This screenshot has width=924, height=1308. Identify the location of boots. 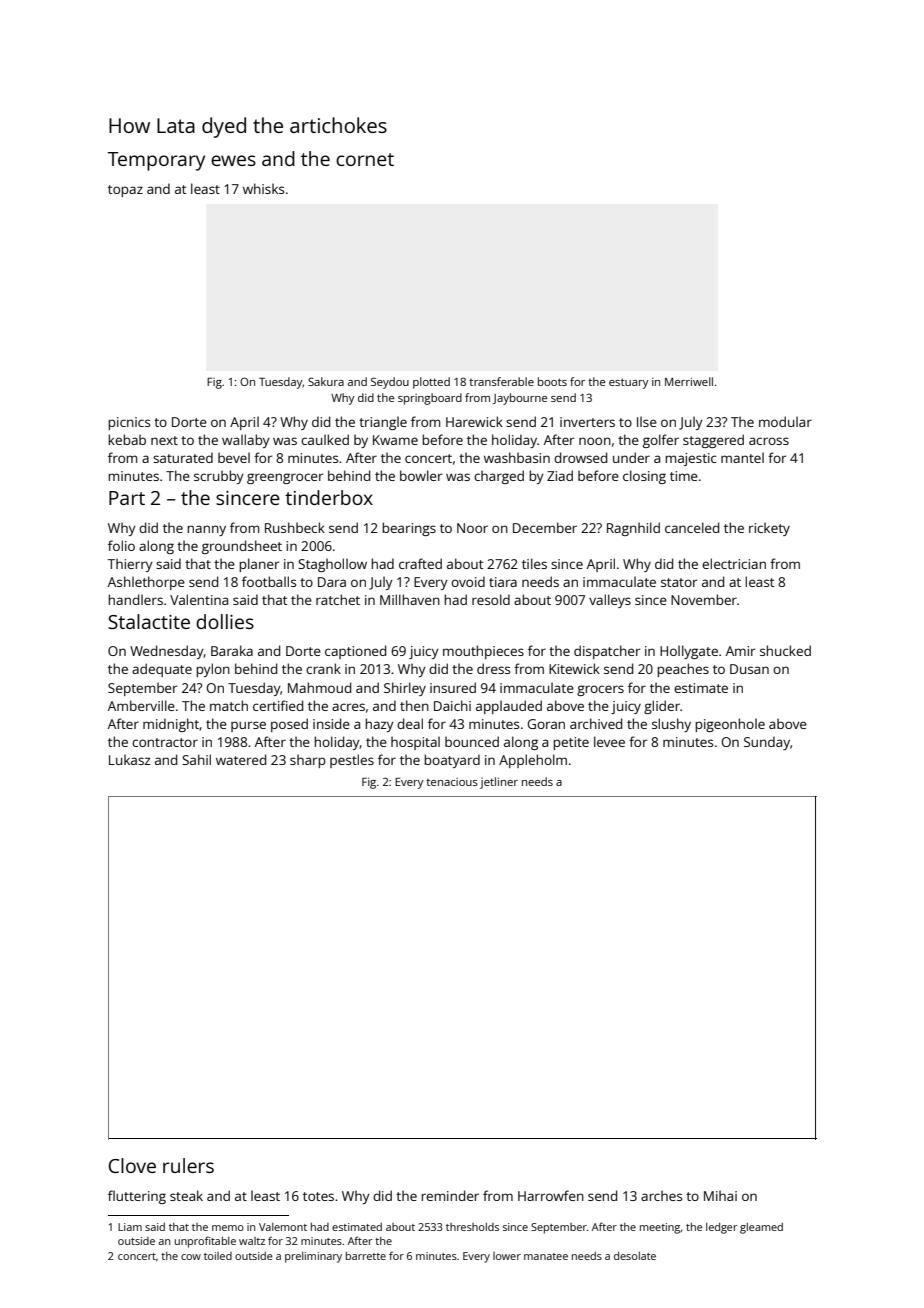
(552, 381).
